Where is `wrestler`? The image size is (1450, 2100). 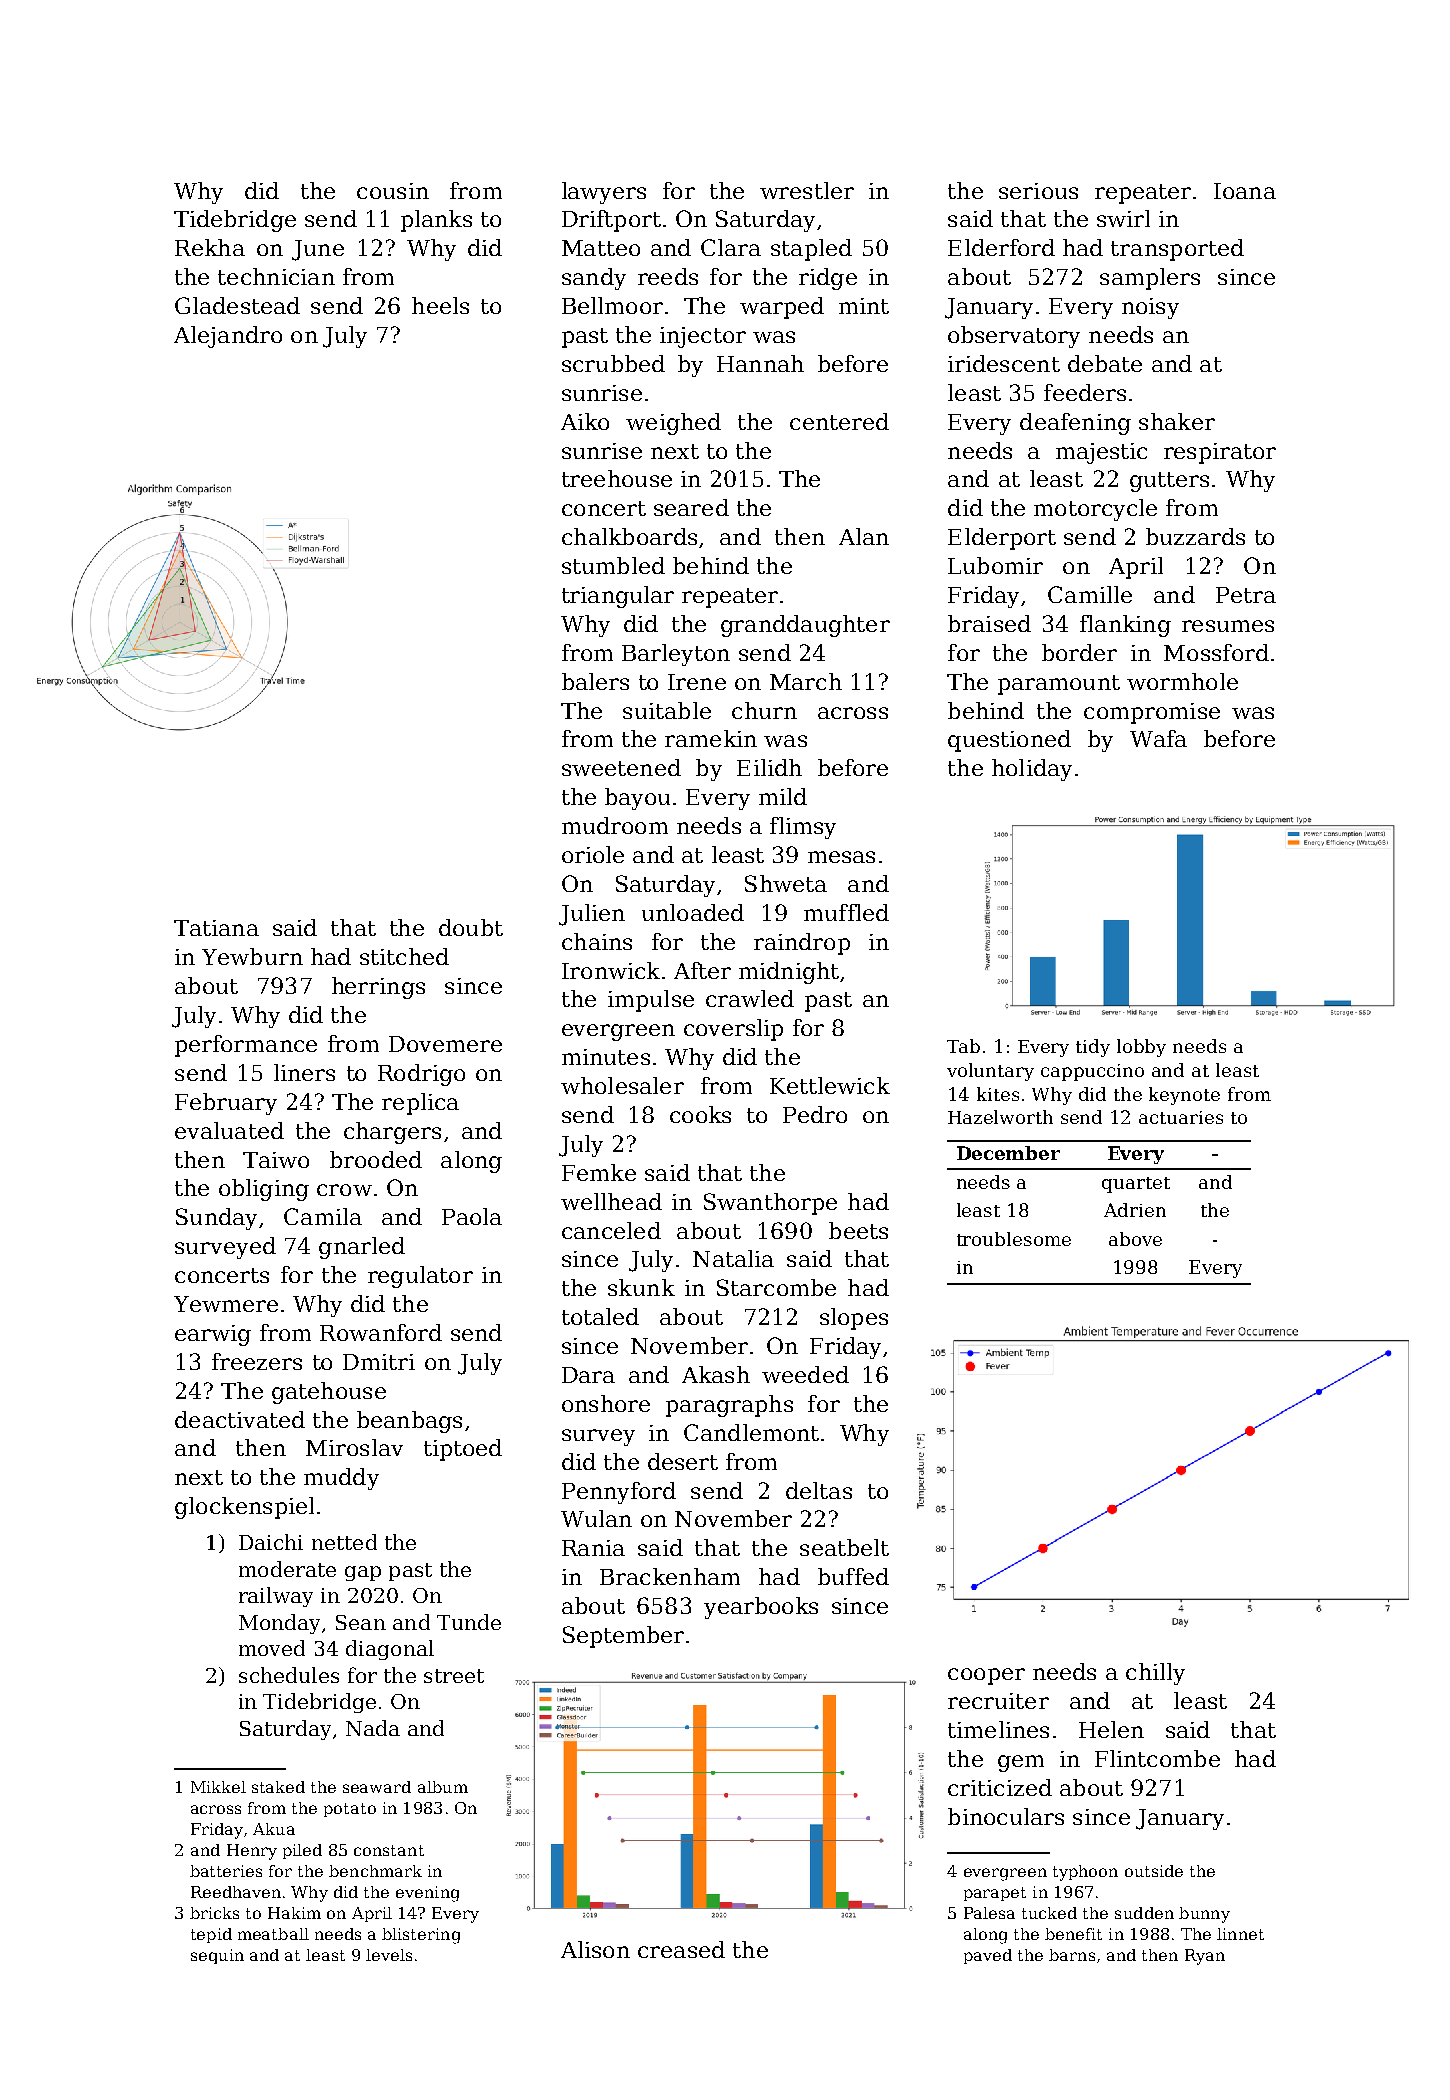
wrestler is located at coordinates (807, 190).
